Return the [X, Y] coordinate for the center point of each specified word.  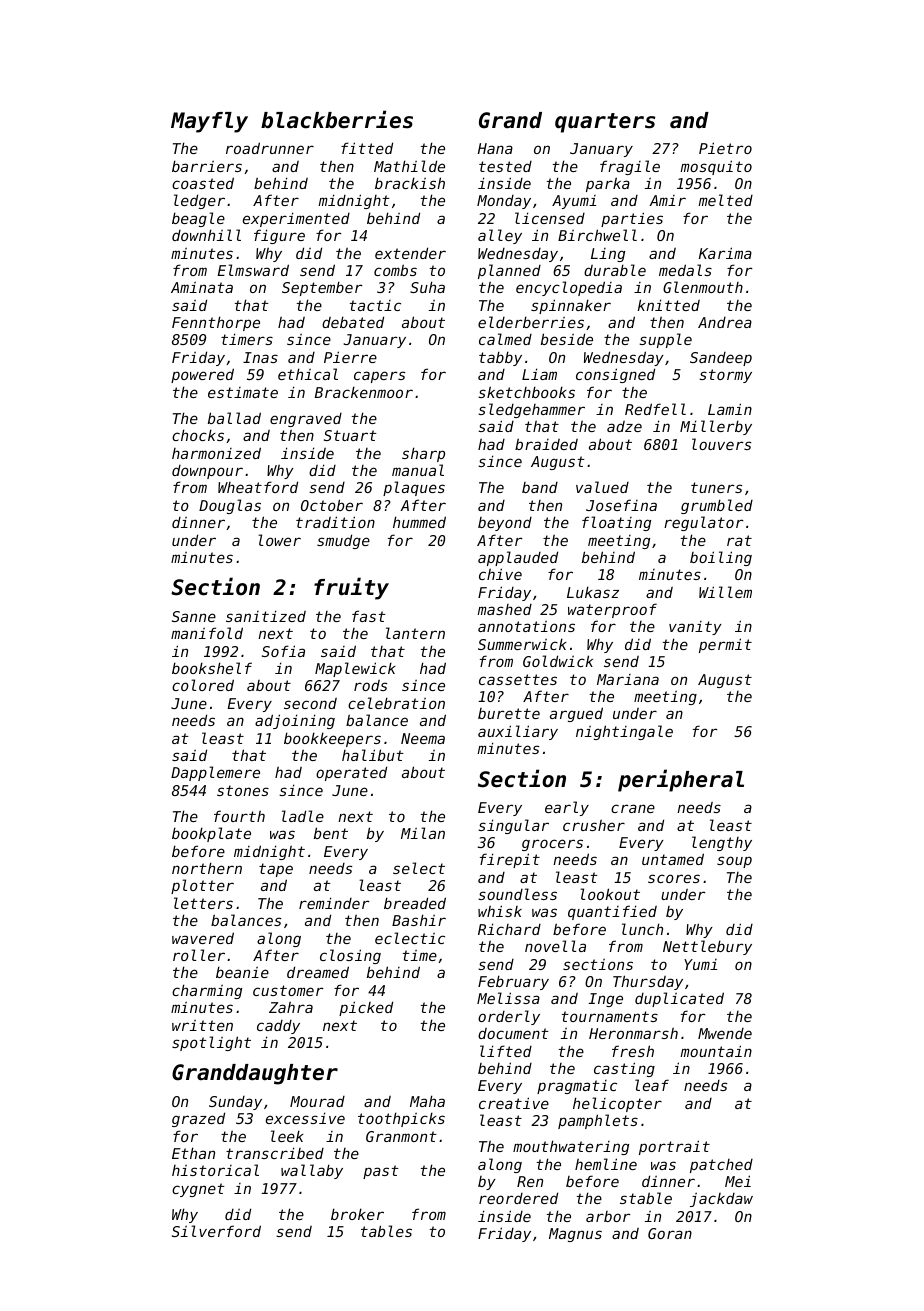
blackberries [337, 119]
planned [509, 271]
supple [665, 340]
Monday [504, 202]
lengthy [722, 843]
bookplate [211, 834]
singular [513, 826]
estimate [243, 392]
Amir [667, 200]
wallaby [312, 1171]
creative [514, 1103]
